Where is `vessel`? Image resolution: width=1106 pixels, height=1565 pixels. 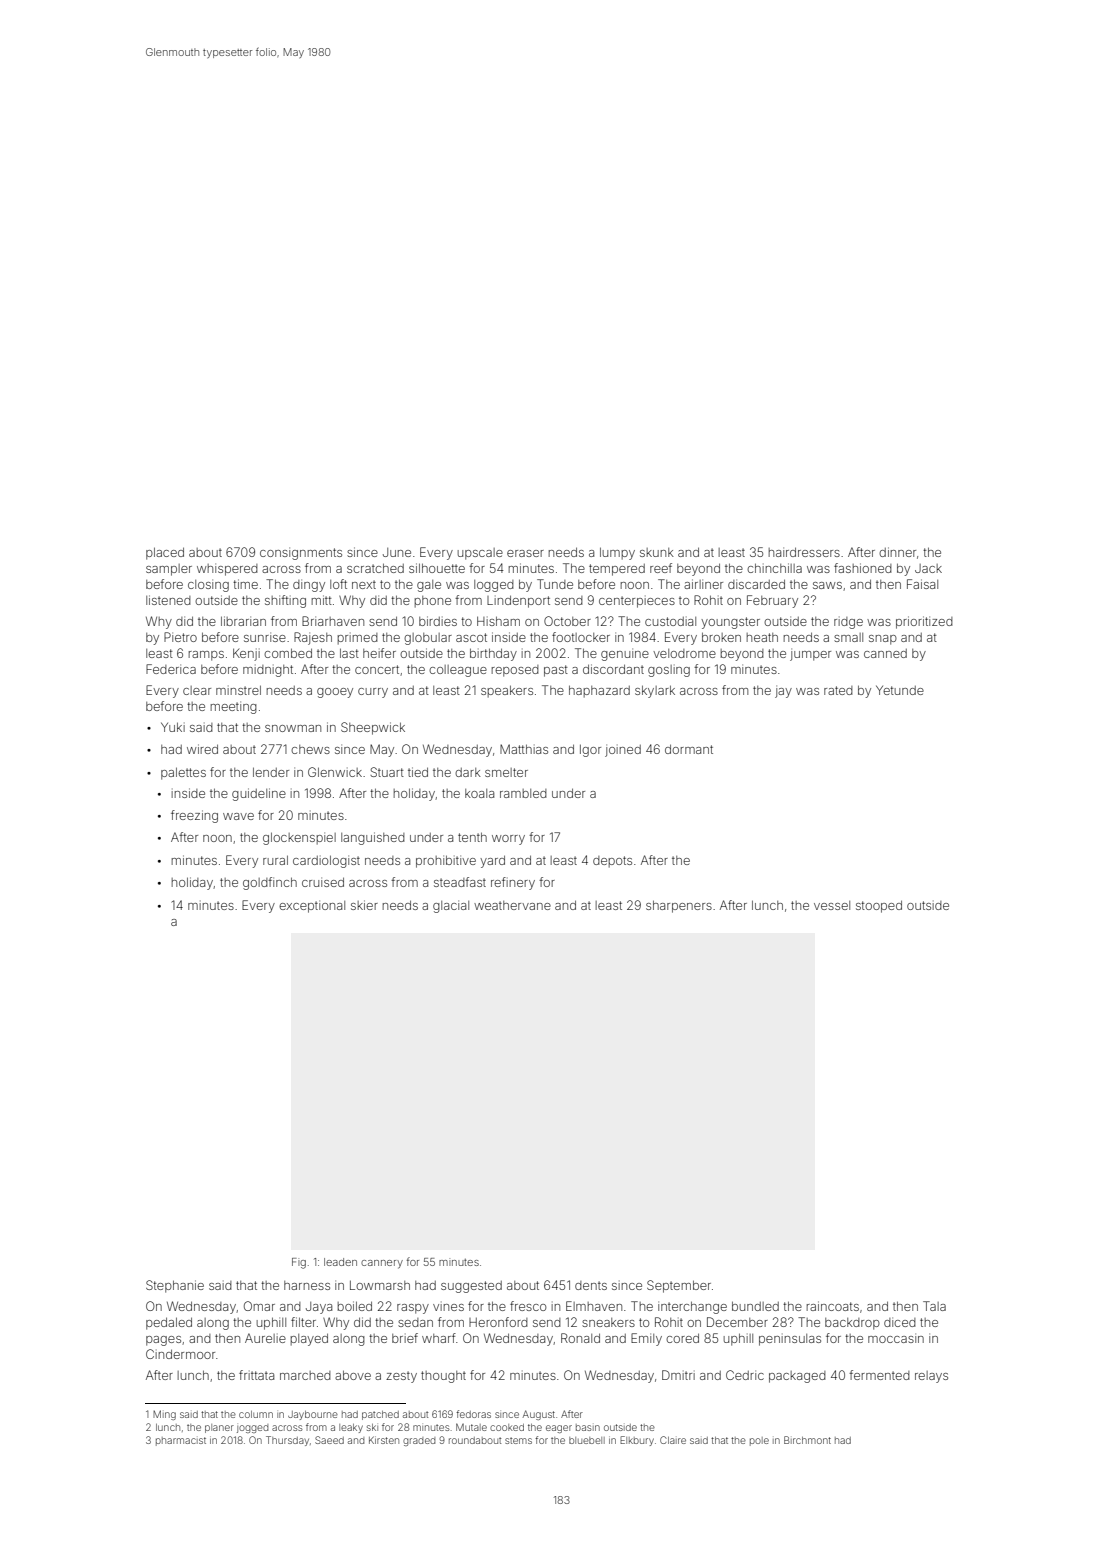
vessel is located at coordinates (832, 905).
